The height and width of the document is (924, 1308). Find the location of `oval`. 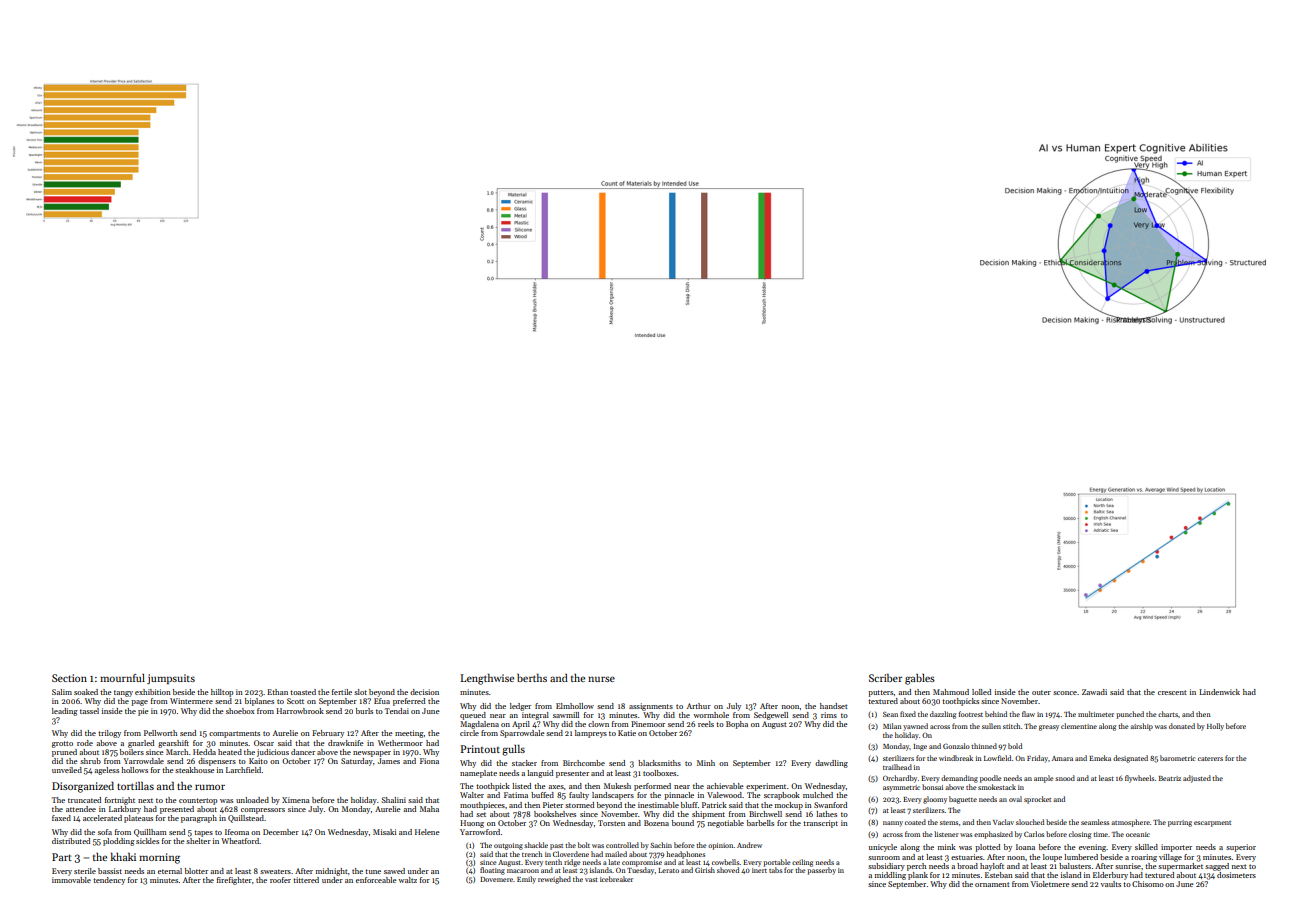

oval is located at coordinates (1015, 799).
